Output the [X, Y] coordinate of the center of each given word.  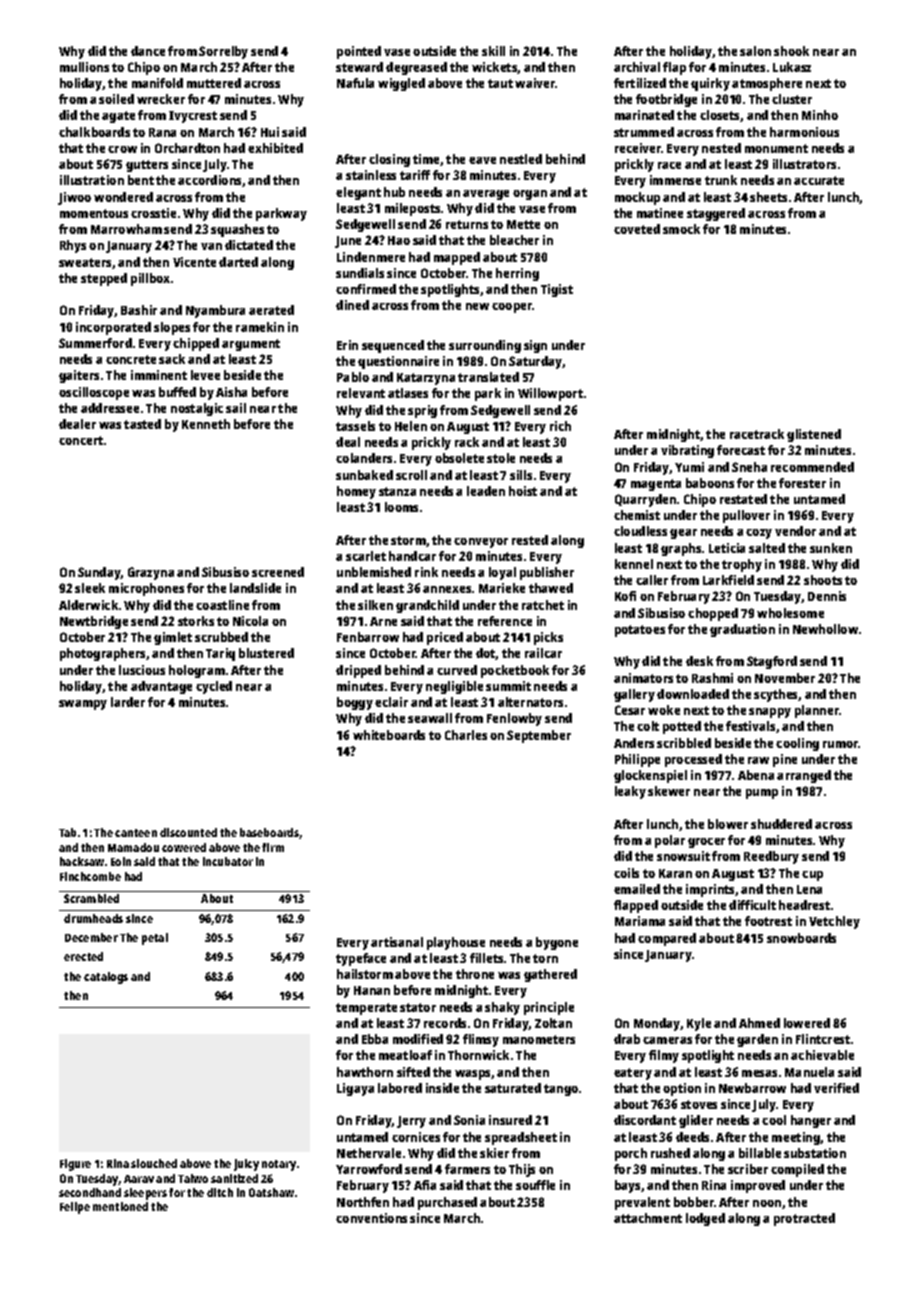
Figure [75, 1165]
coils [626, 873]
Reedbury [771, 857]
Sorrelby [223, 52]
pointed [359, 52]
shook [791, 51]
